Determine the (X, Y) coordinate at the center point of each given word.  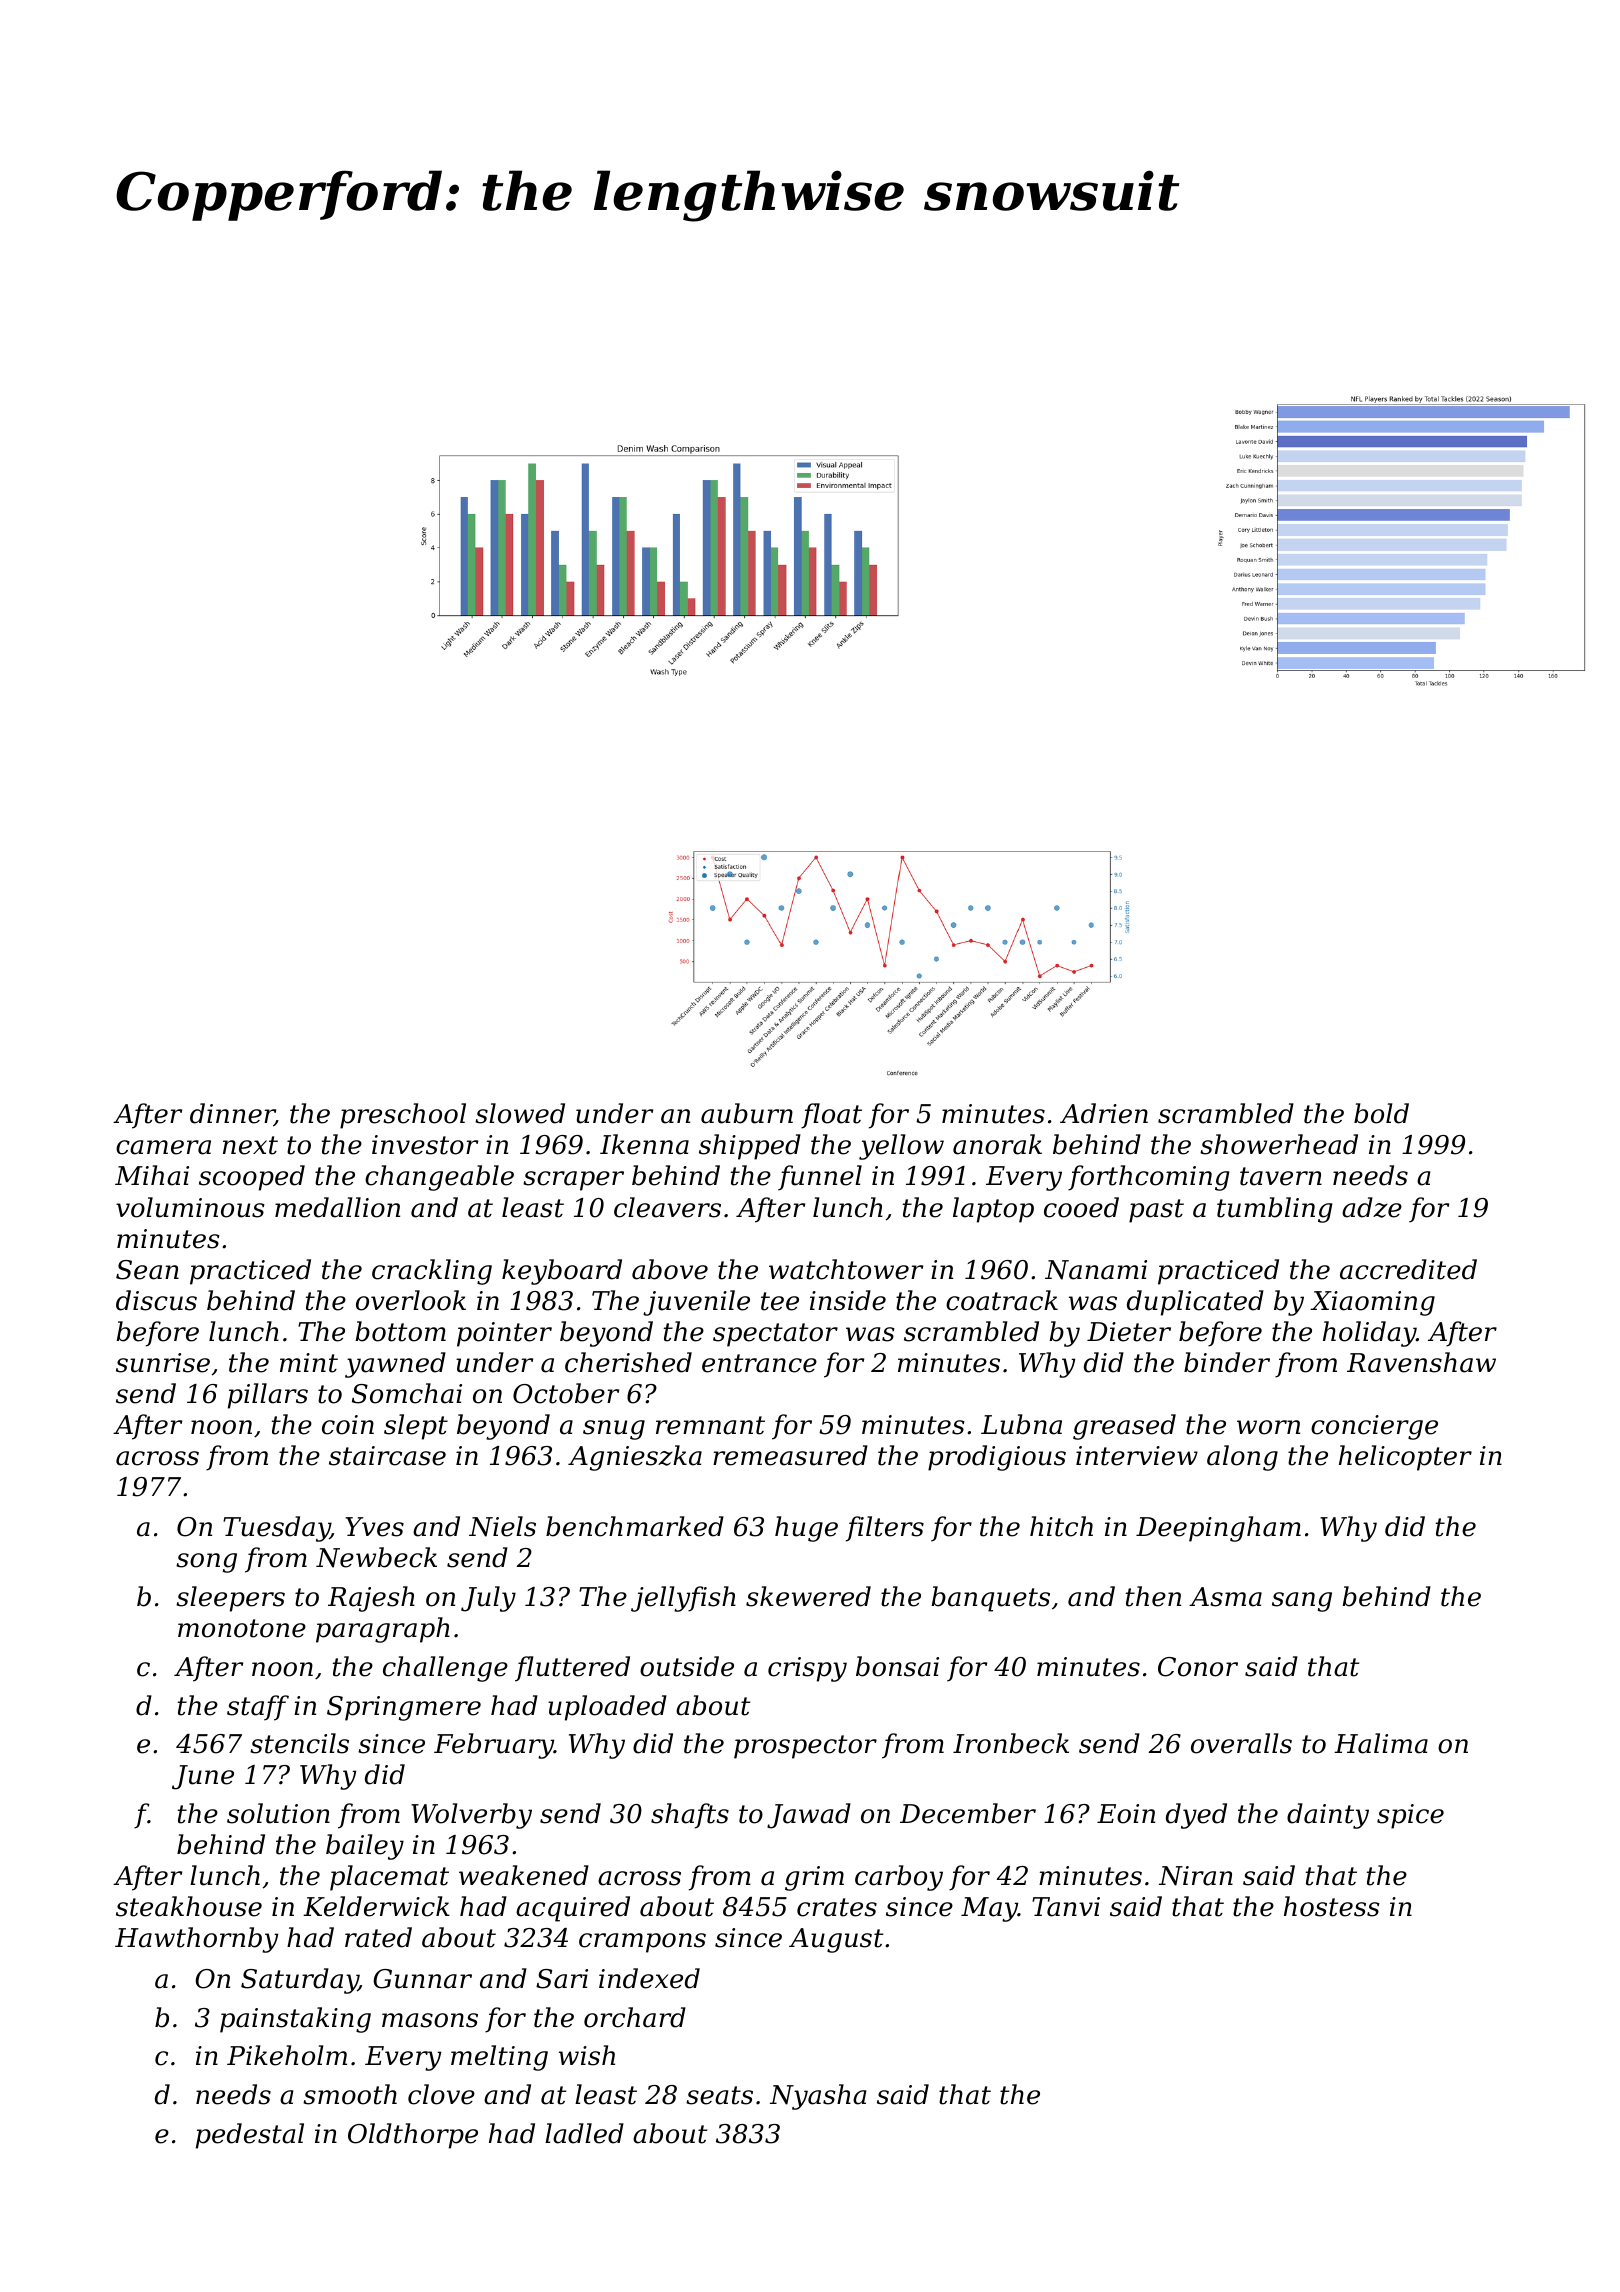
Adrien (1104, 1113)
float (831, 1116)
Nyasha (818, 2097)
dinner (232, 1115)
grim (814, 1878)
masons (430, 2020)
